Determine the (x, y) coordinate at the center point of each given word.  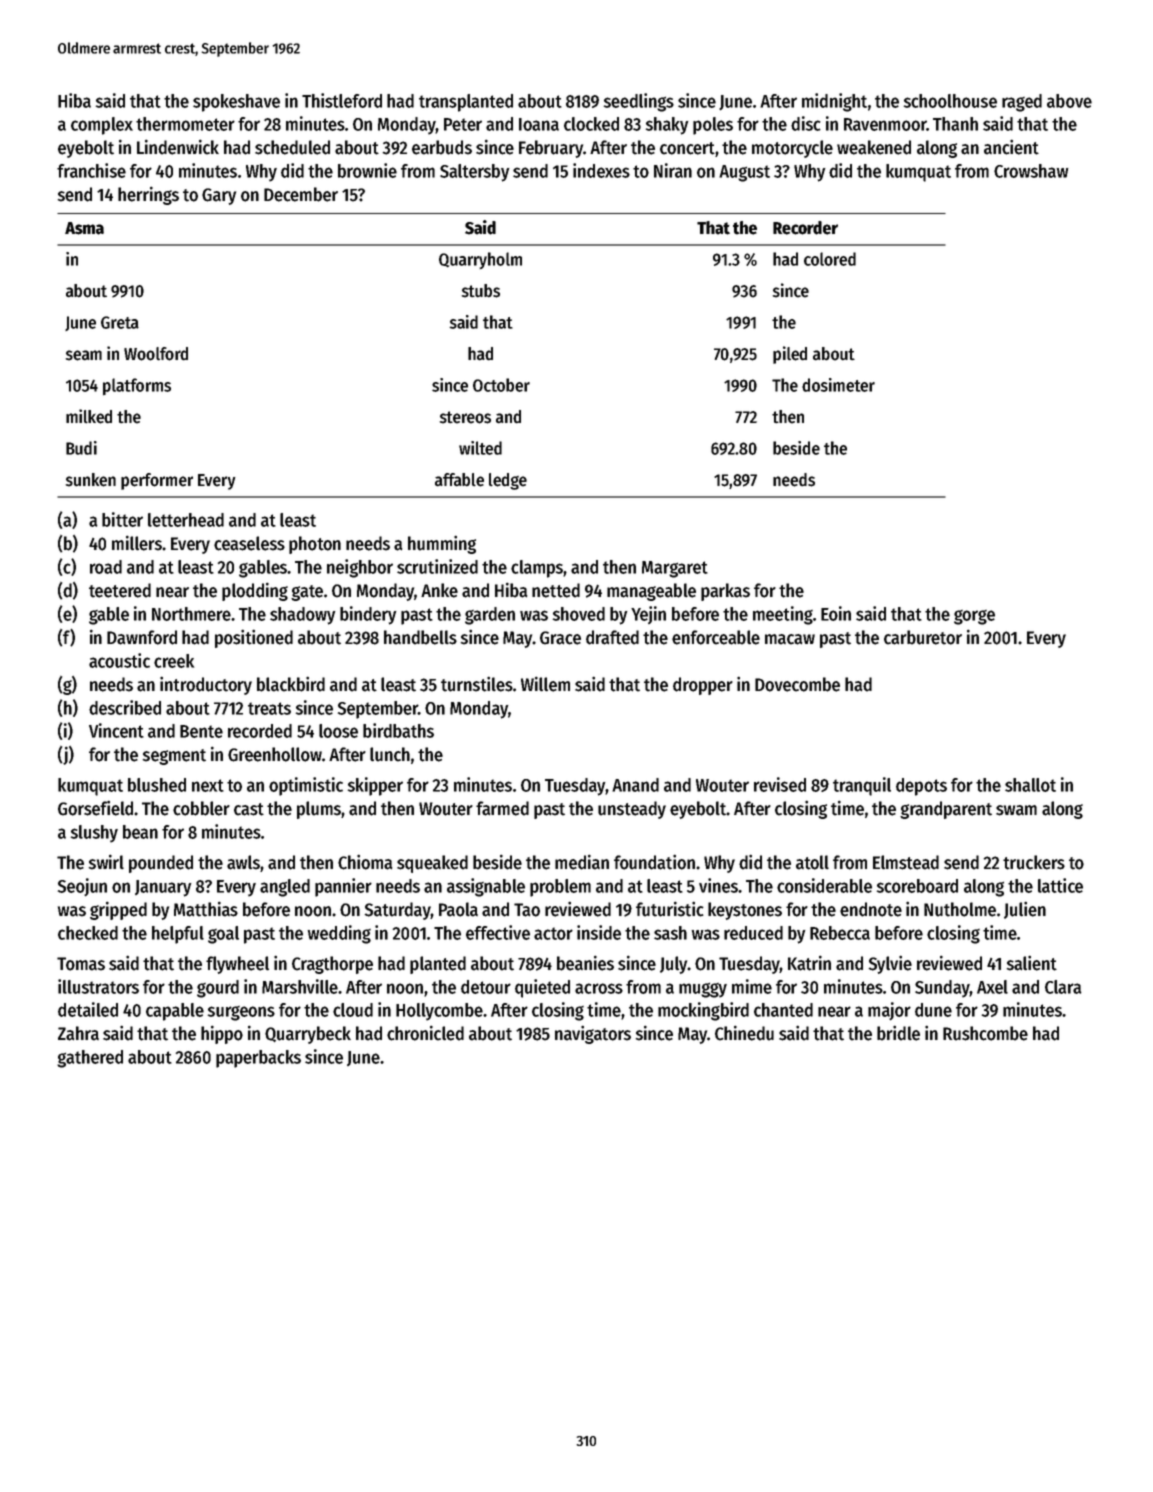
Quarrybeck (308, 1035)
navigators (593, 1034)
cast (249, 809)
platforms (137, 387)
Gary (219, 196)
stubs (481, 291)
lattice (1060, 885)
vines (718, 885)
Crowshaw (1031, 171)
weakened (874, 147)
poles (713, 126)
